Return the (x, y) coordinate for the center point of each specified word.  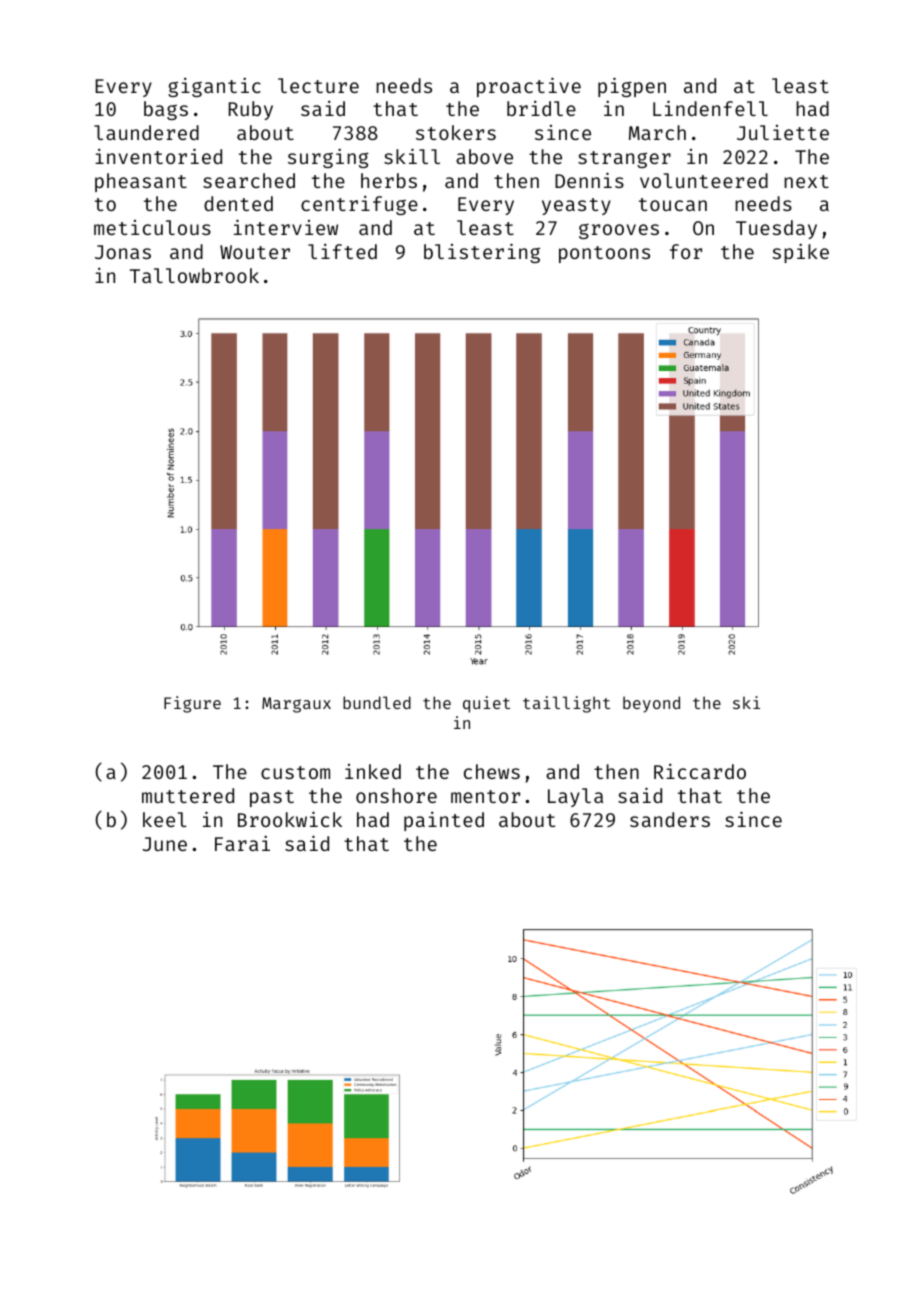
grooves (619, 231)
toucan (673, 204)
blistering (482, 253)
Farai (242, 843)
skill (412, 156)
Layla (575, 797)
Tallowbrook (194, 275)
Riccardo (700, 771)
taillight (566, 704)
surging (328, 158)
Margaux (296, 705)
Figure (192, 704)
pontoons (604, 254)
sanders (670, 819)
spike (801, 253)
